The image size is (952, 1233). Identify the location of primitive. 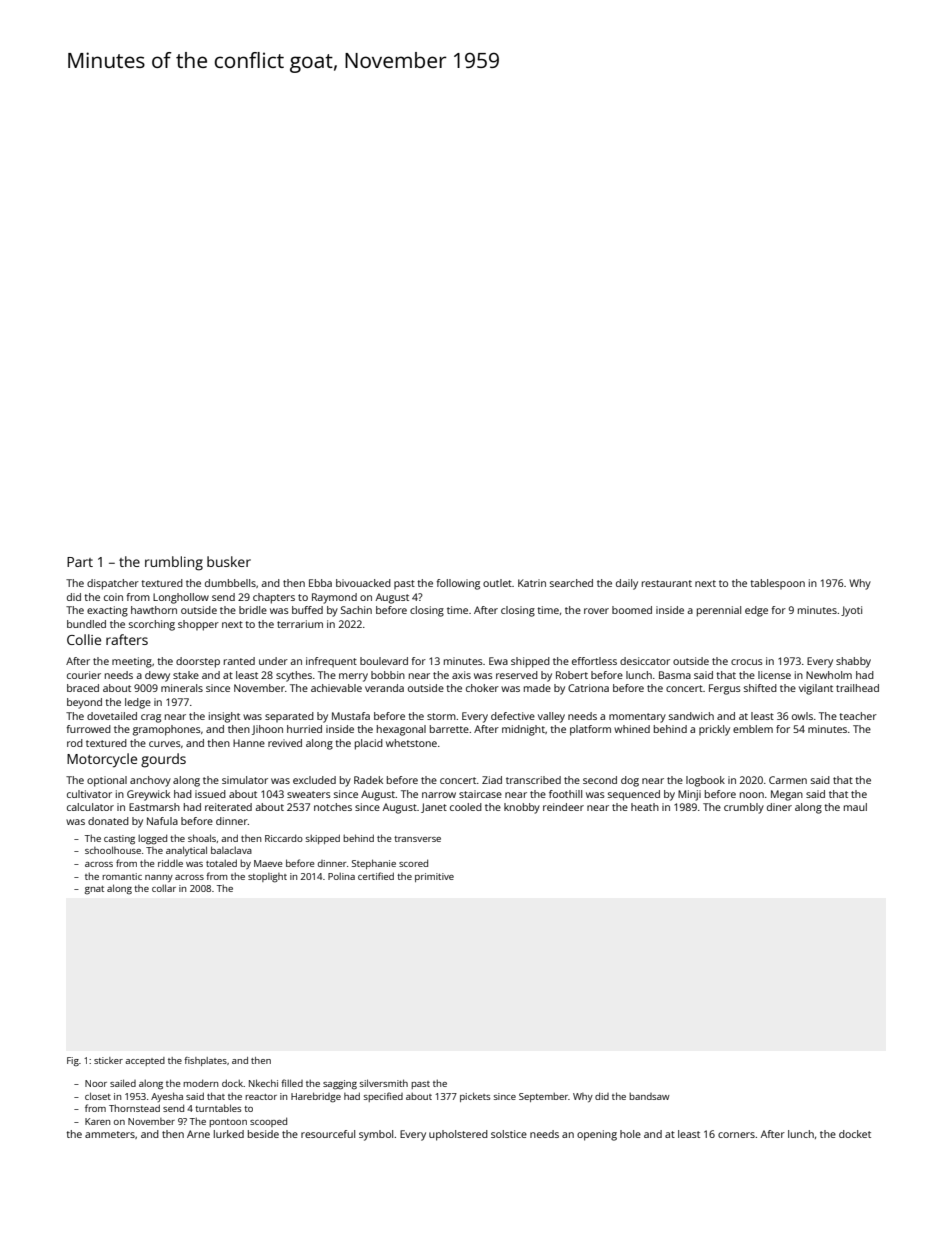
(434, 877).
